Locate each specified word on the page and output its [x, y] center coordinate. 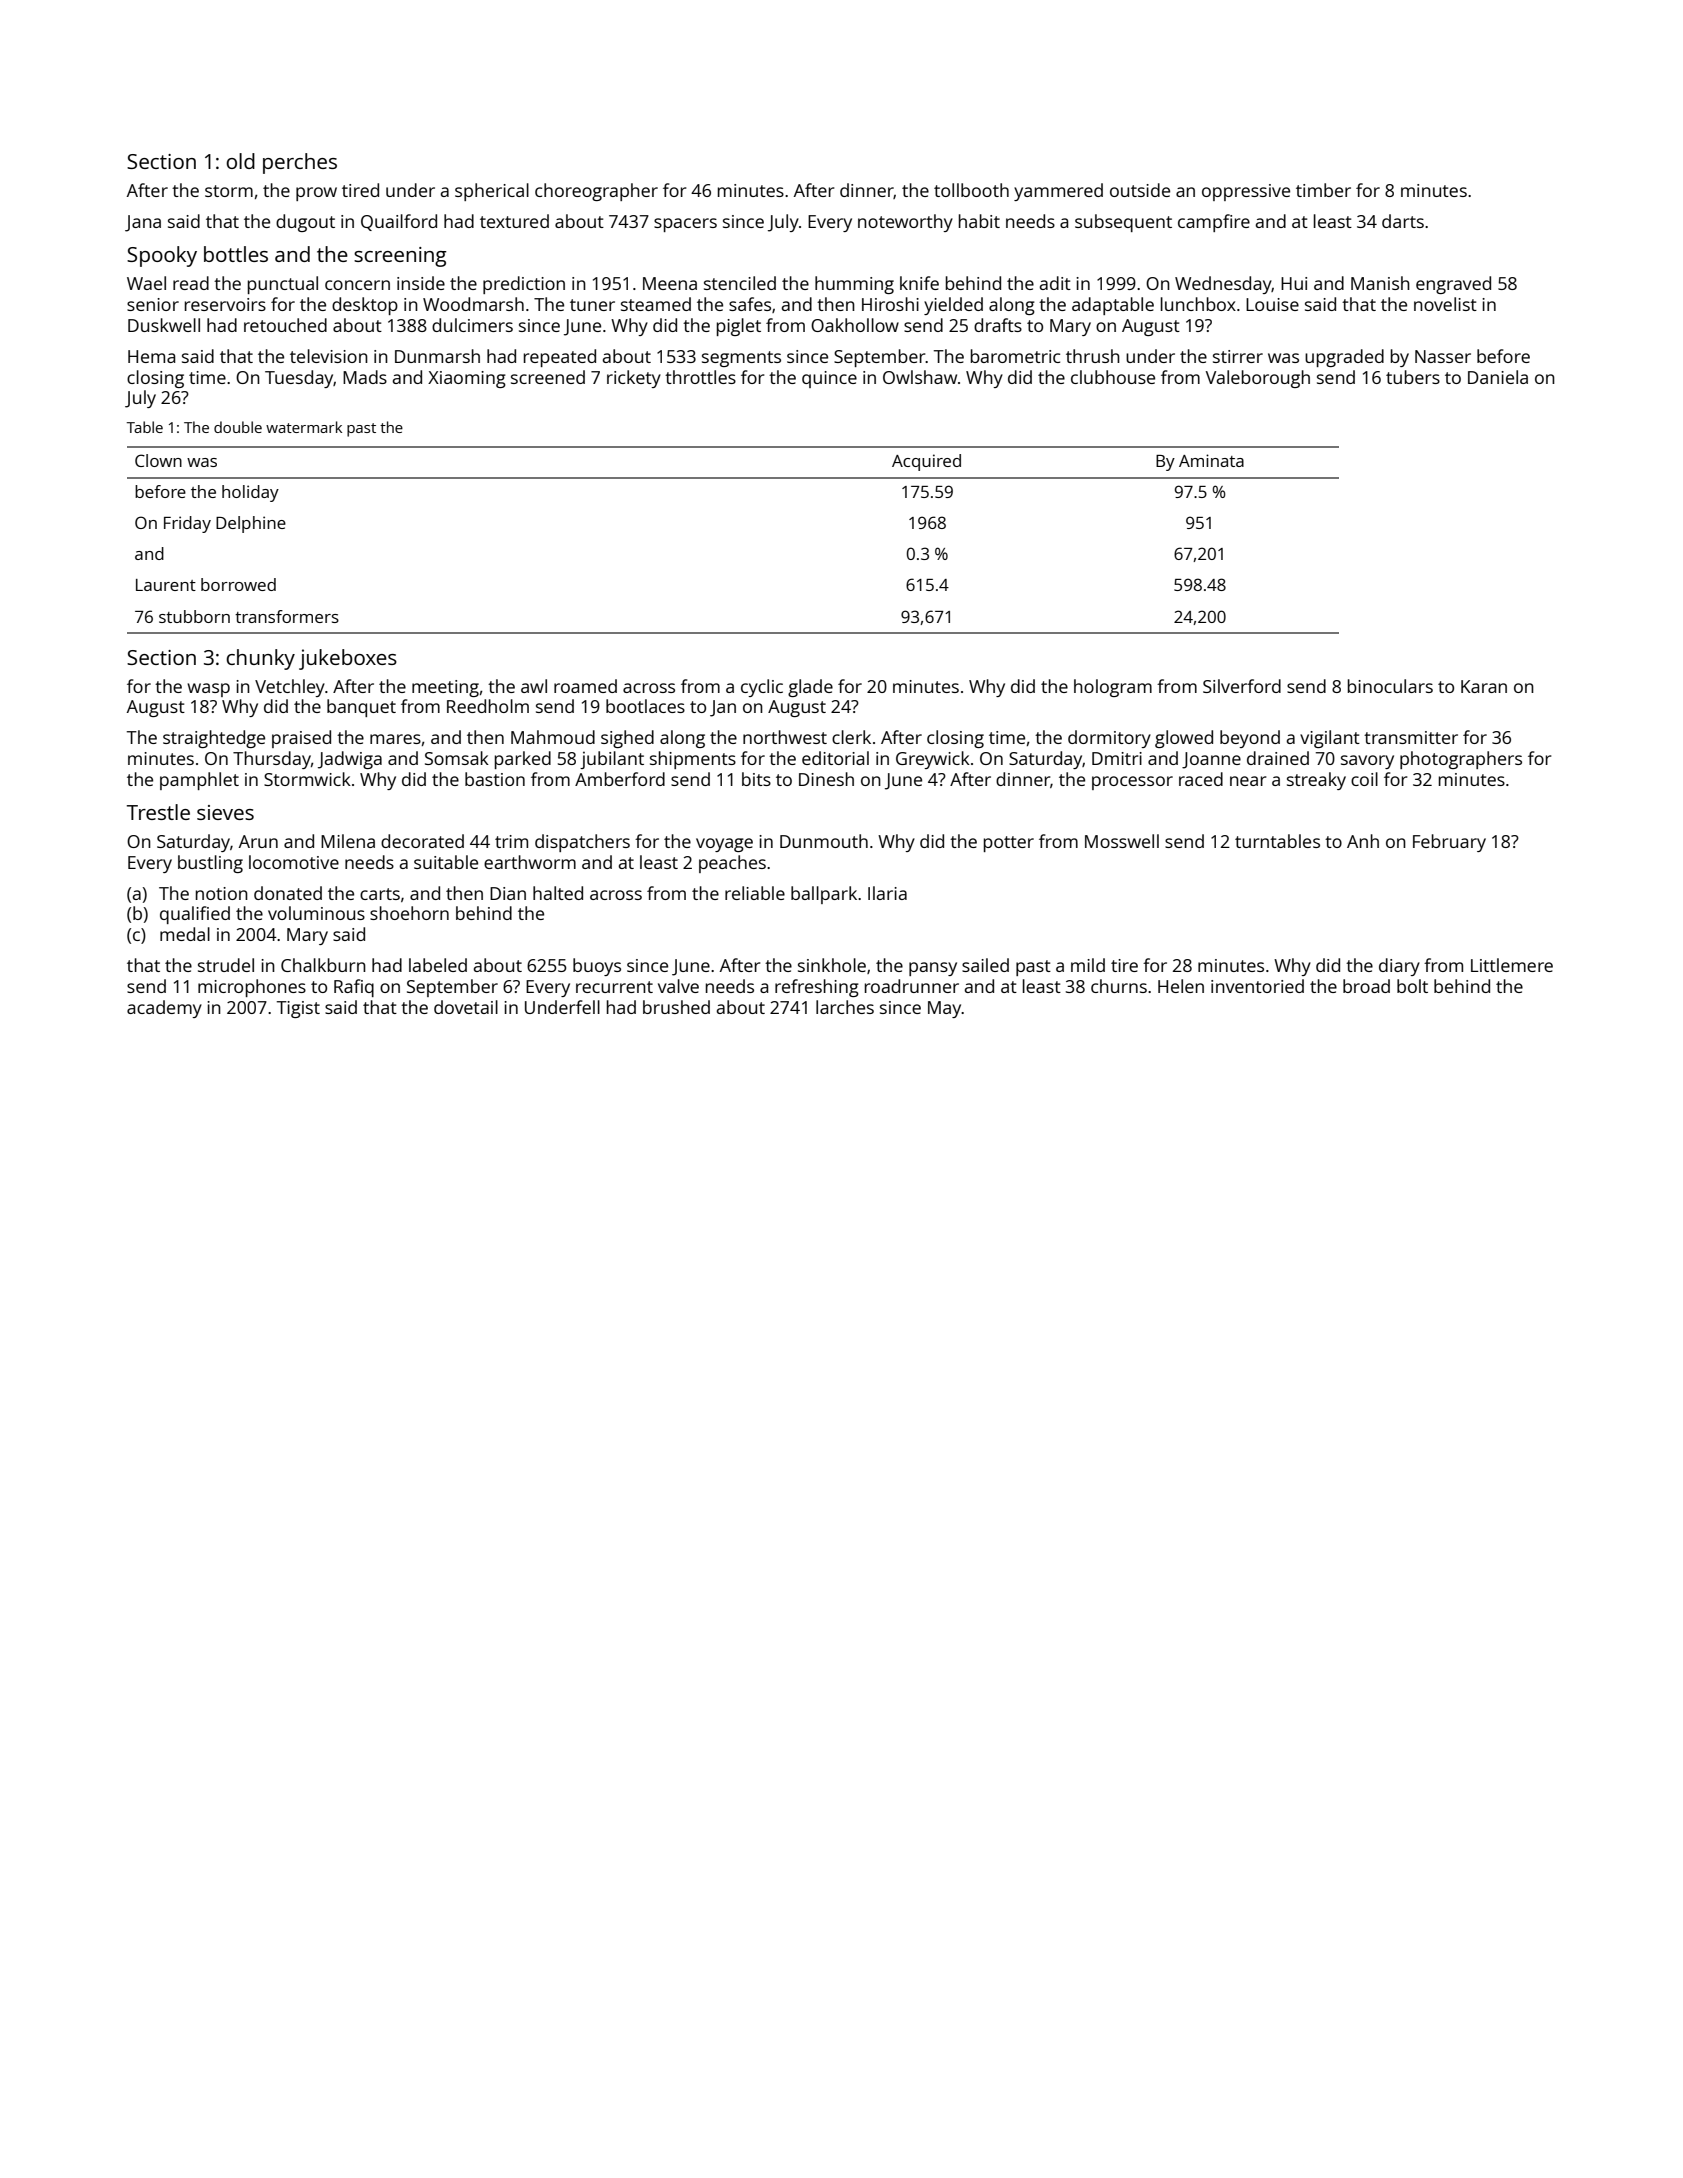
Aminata [1211, 460]
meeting [445, 688]
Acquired [926, 462]
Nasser [1443, 356]
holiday [250, 493]
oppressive [1246, 192]
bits [756, 779]
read [191, 283]
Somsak [457, 758]
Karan [1484, 686]
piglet [739, 327]
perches [300, 163]
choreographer [596, 192]
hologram [1113, 688]
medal [185, 934]
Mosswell [1122, 841]
